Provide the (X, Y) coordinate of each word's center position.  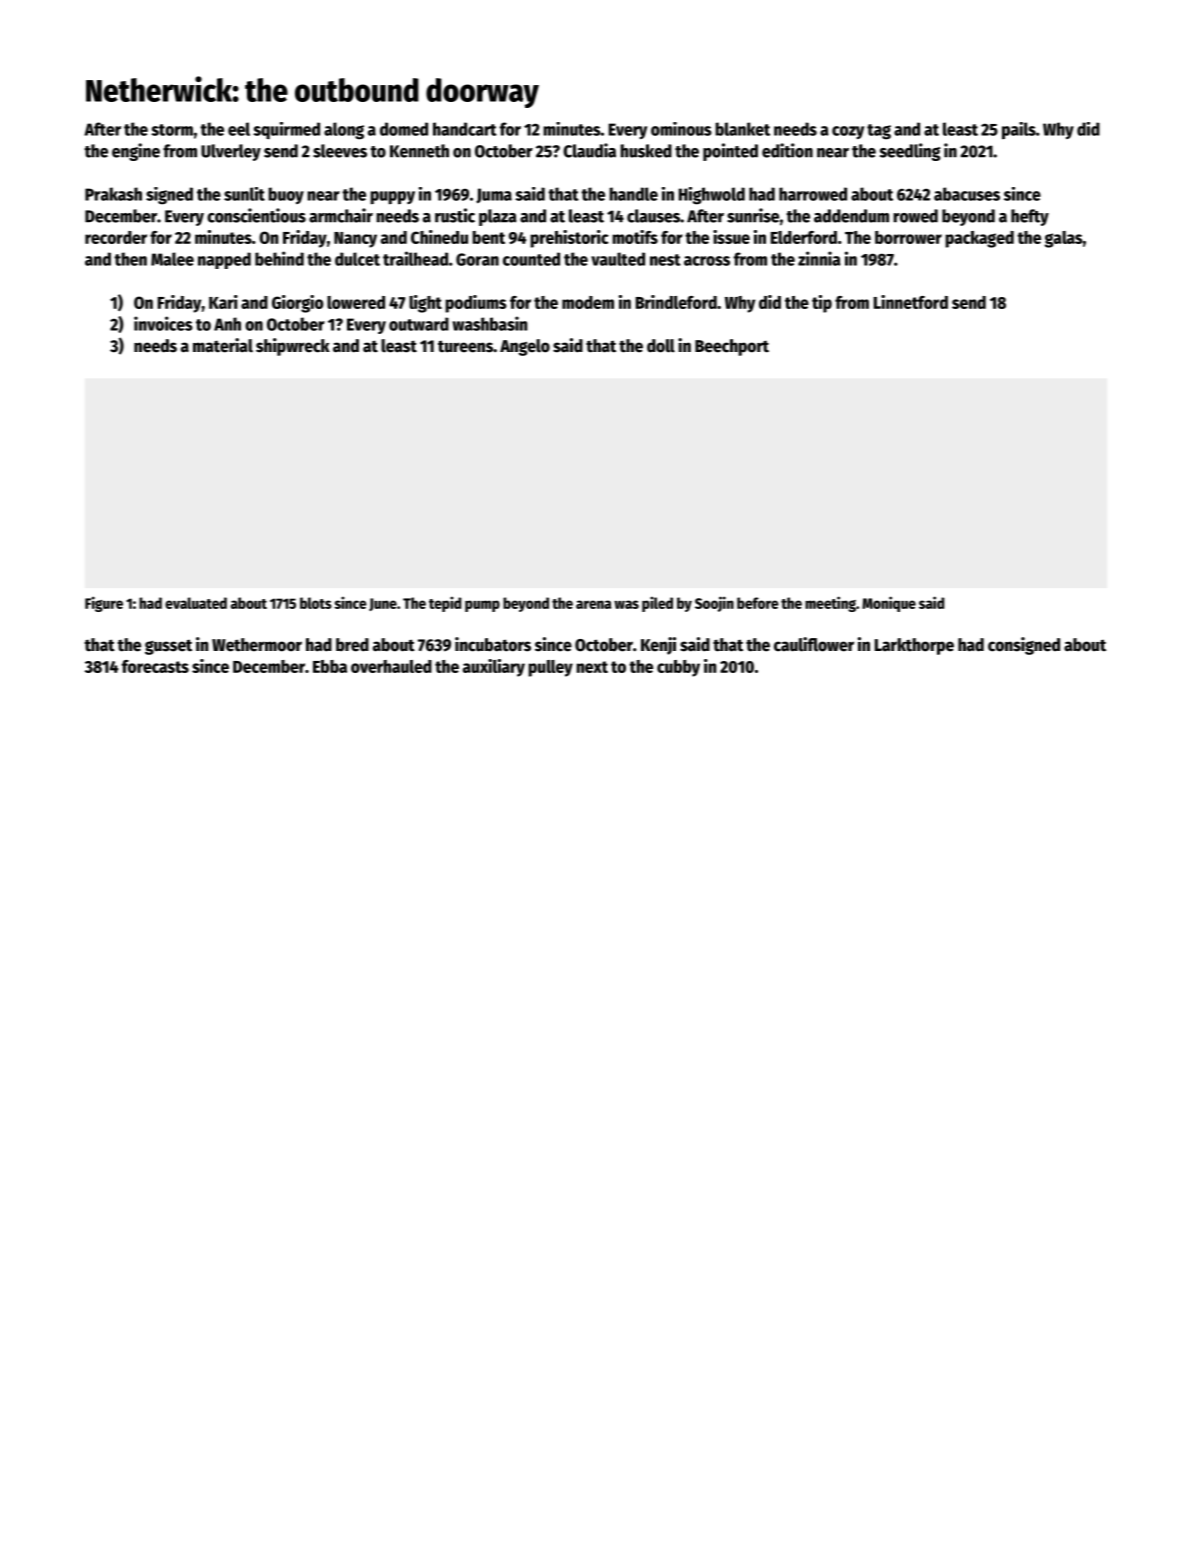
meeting (830, 604)
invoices (163, 323)
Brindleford (676, 302)
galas (1064, 239)
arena (594, 604)
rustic (455, 215)
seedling (910, 152)
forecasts (155, 666)
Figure (104, 604)
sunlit (244, 194)
